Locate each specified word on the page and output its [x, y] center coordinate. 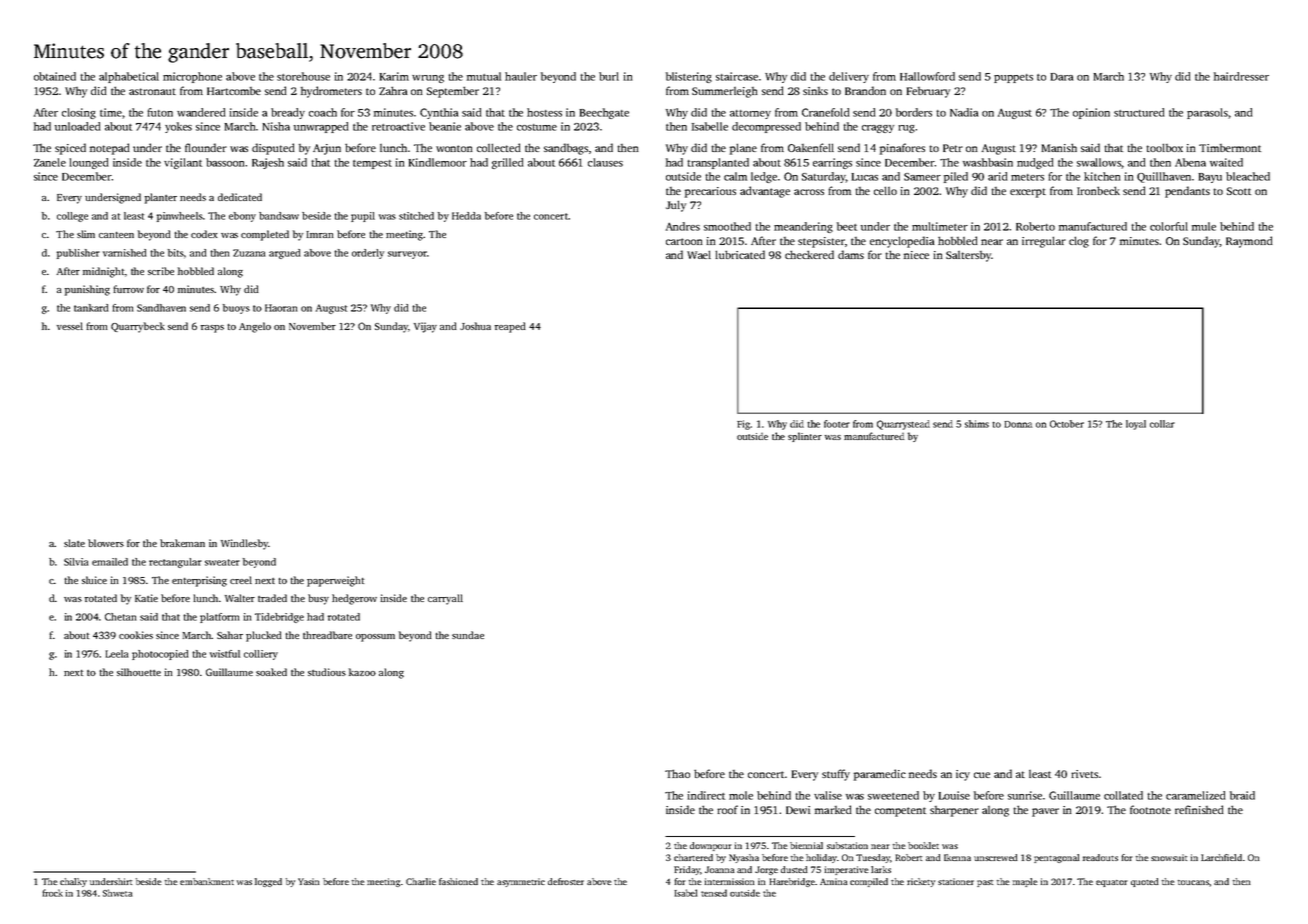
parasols [1207, 113]
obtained [55, 76]
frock [52, 893]
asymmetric [521, 882]
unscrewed [996, 857]
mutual [484, 76]
